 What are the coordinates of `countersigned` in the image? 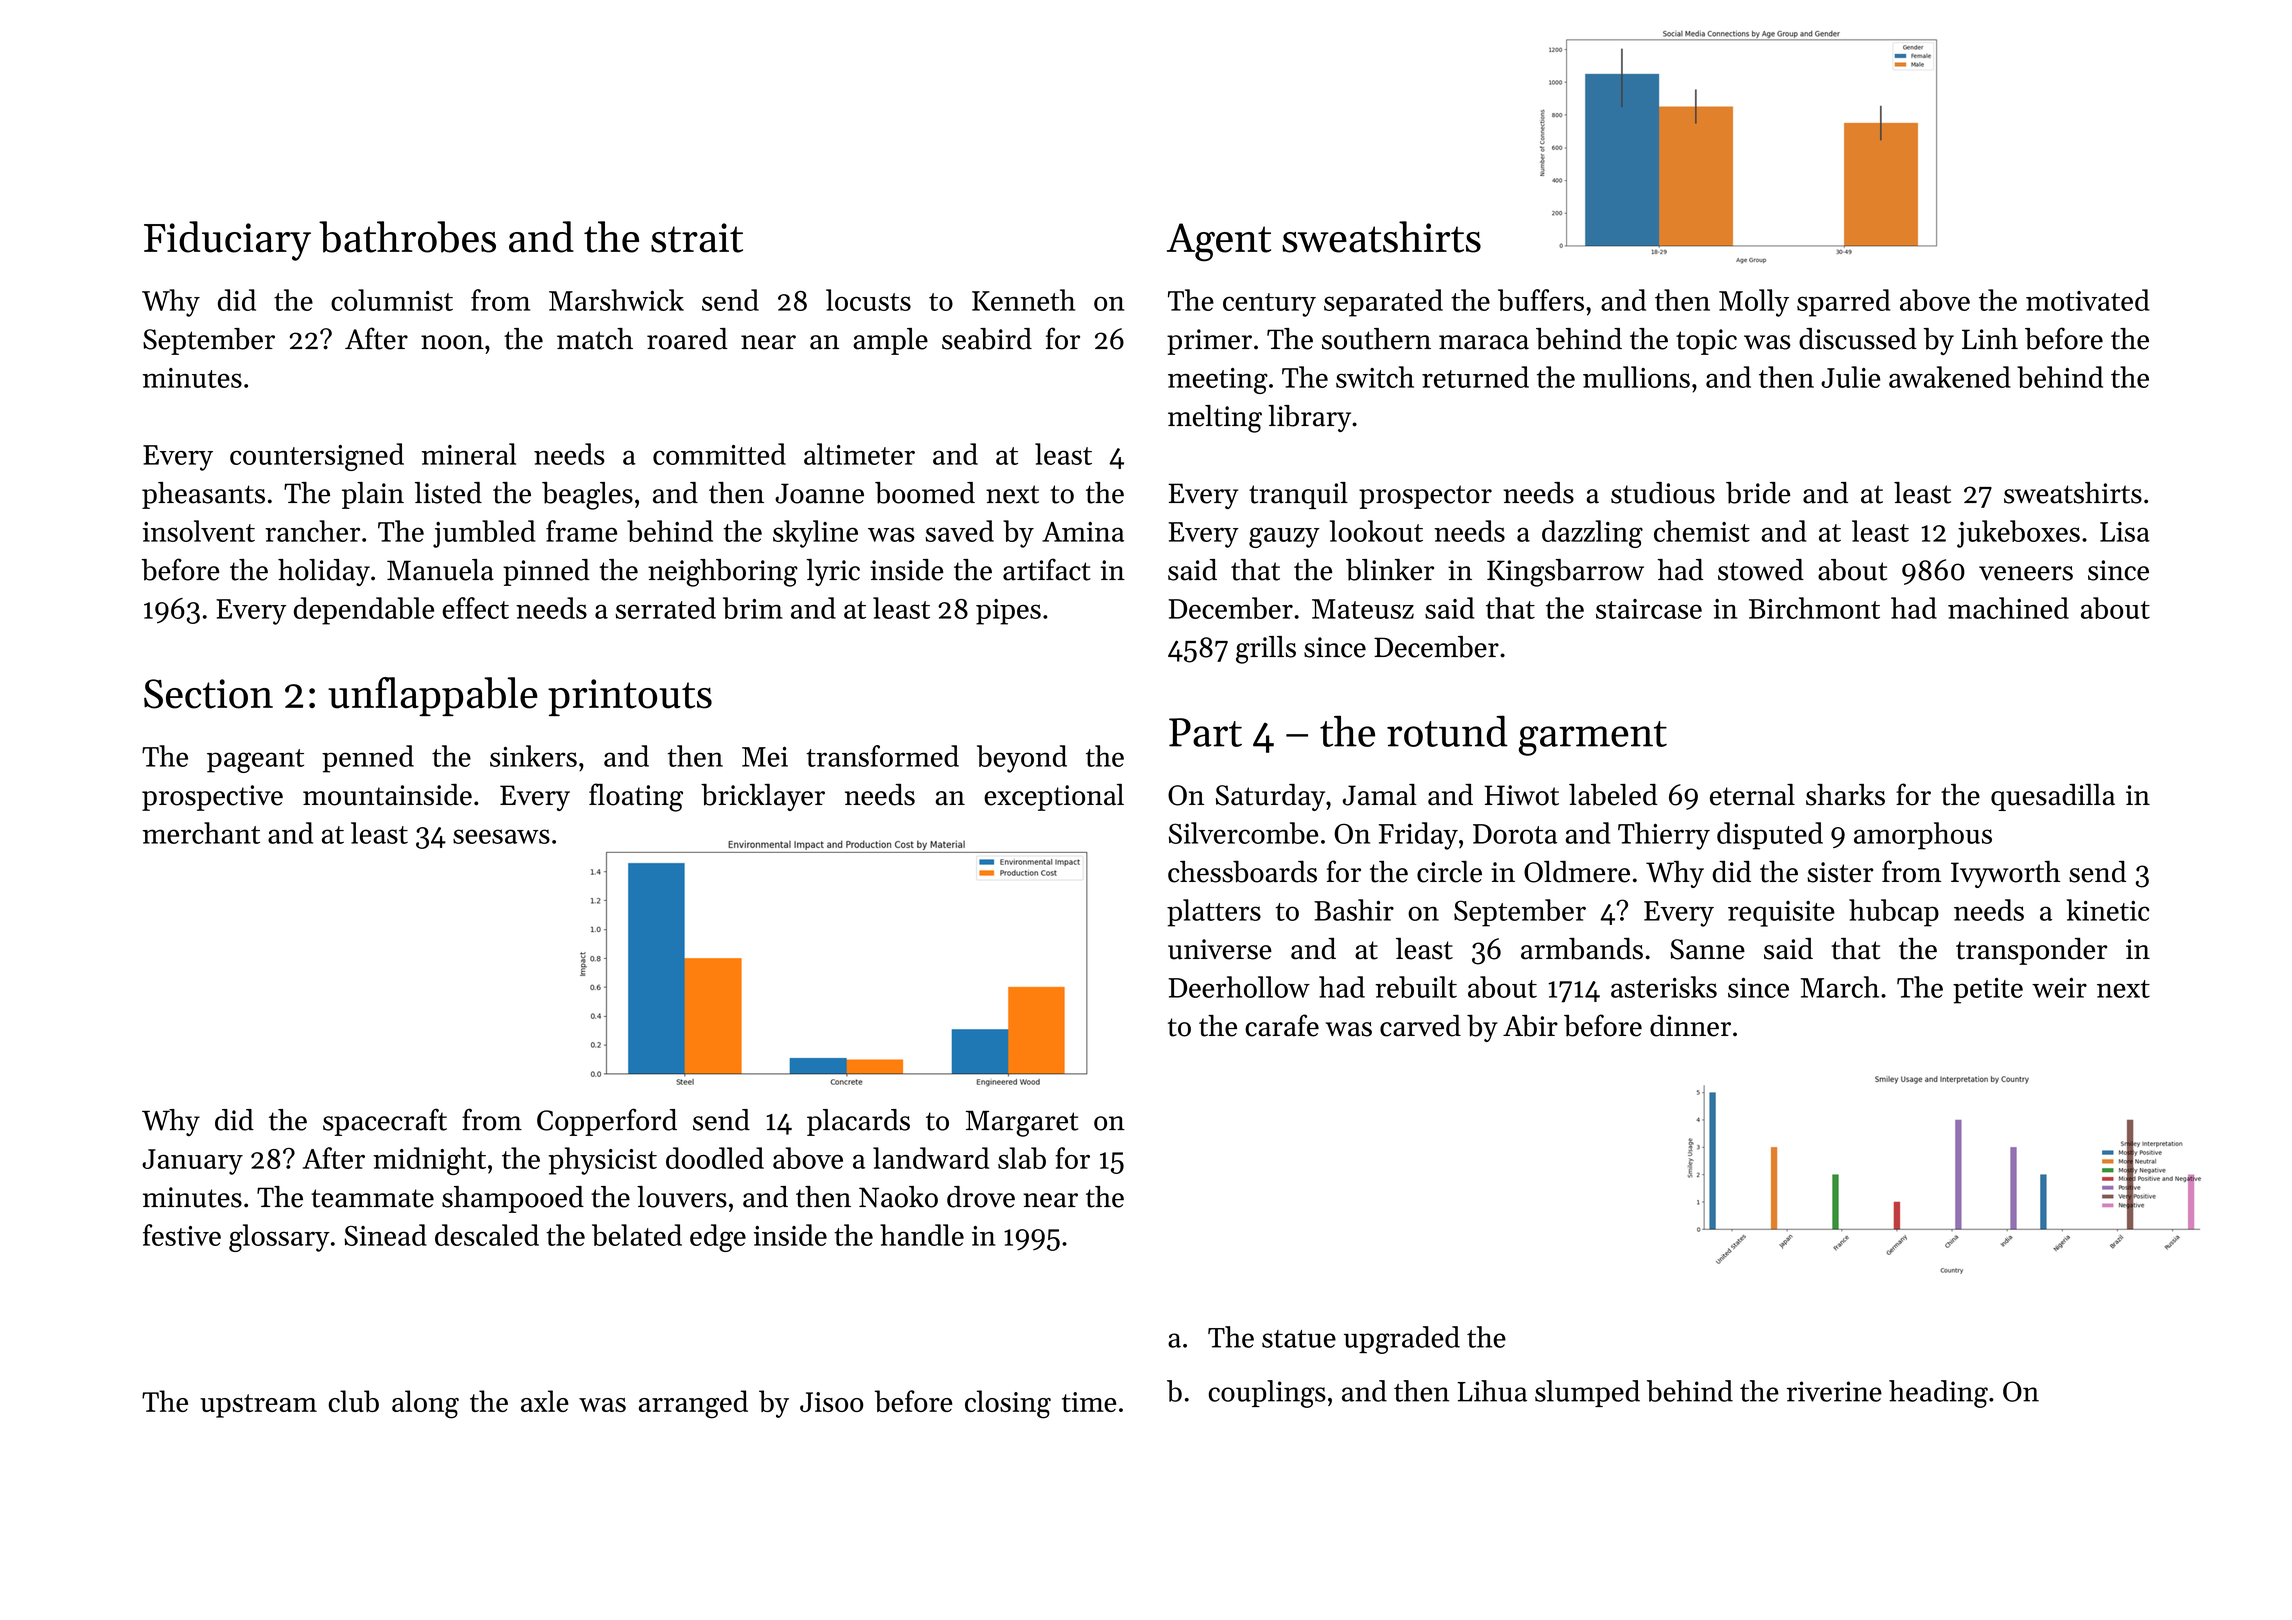 It's located at (317, 457).
